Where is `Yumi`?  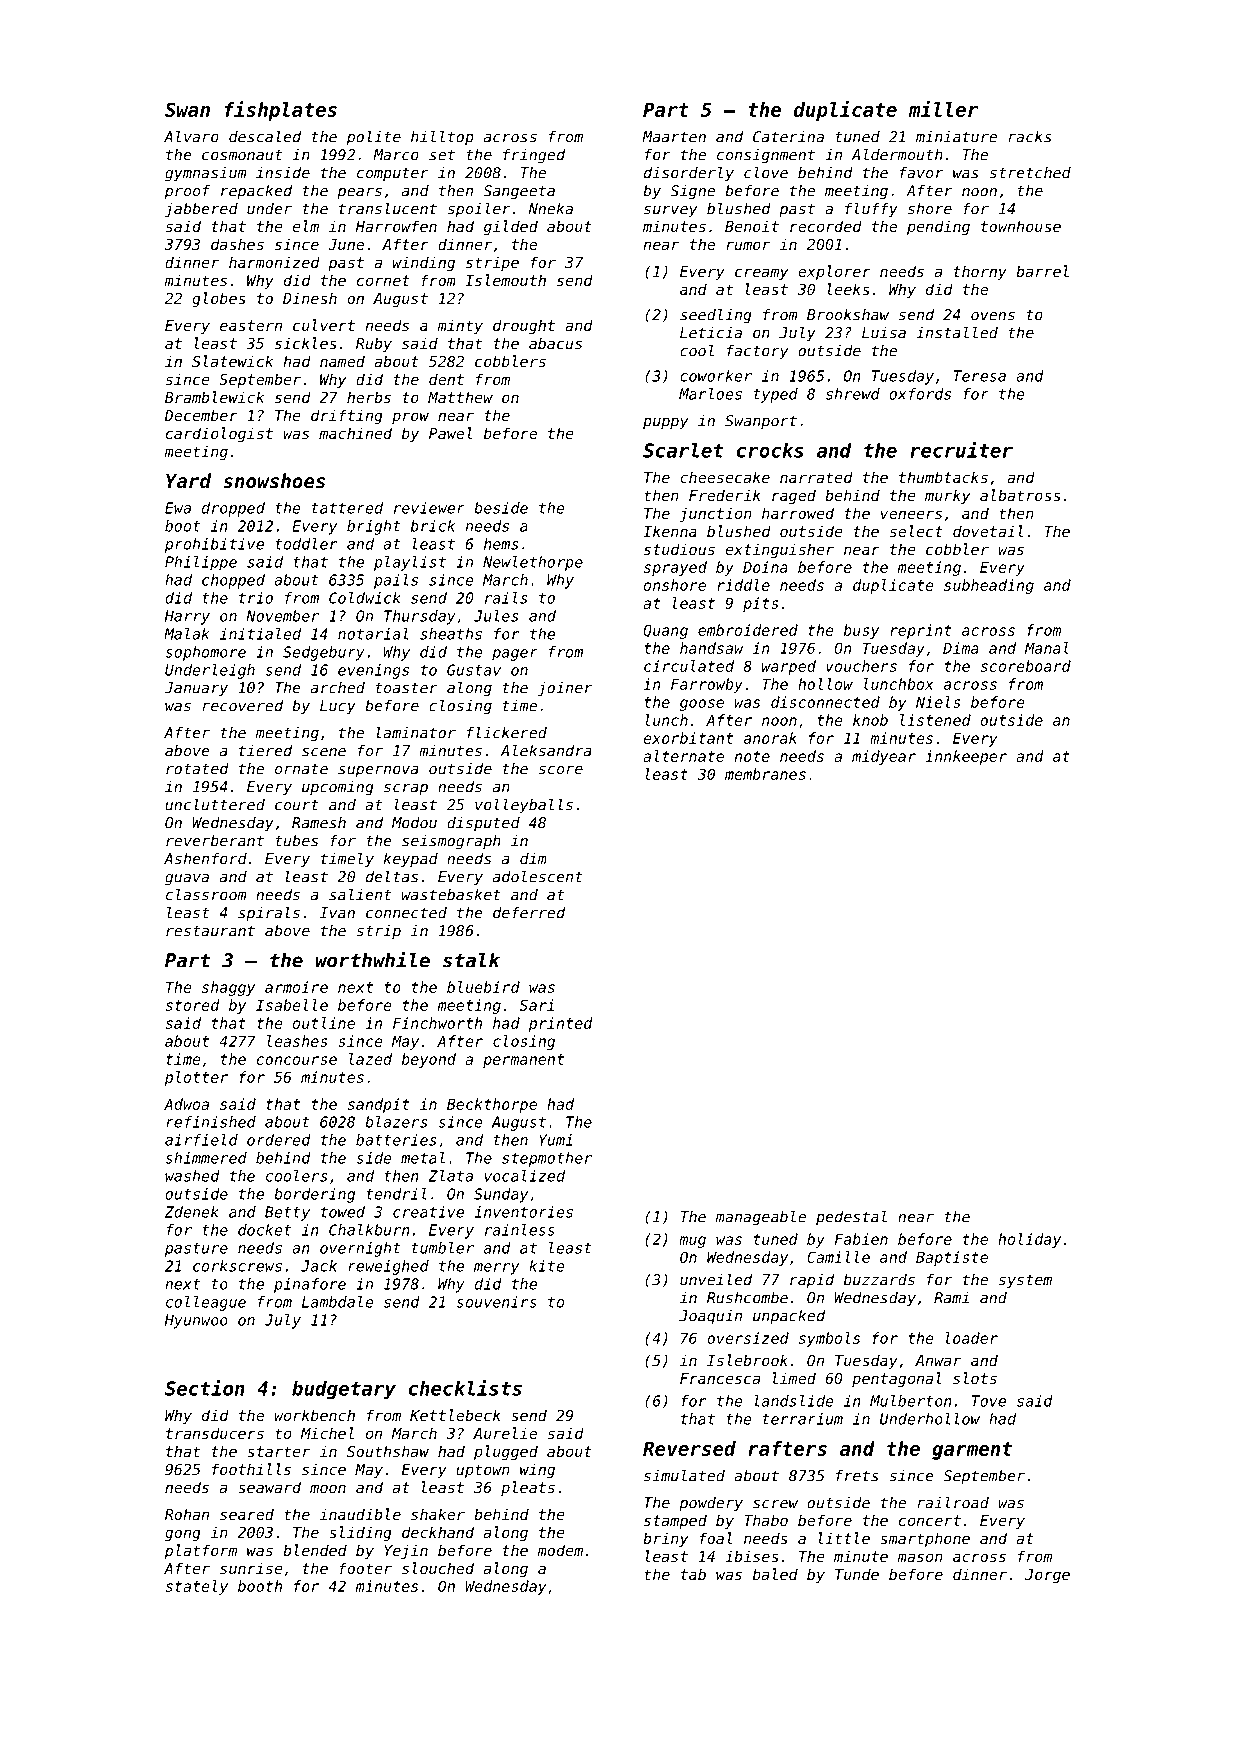
Yumi is located at coordinates (555, 1140).
